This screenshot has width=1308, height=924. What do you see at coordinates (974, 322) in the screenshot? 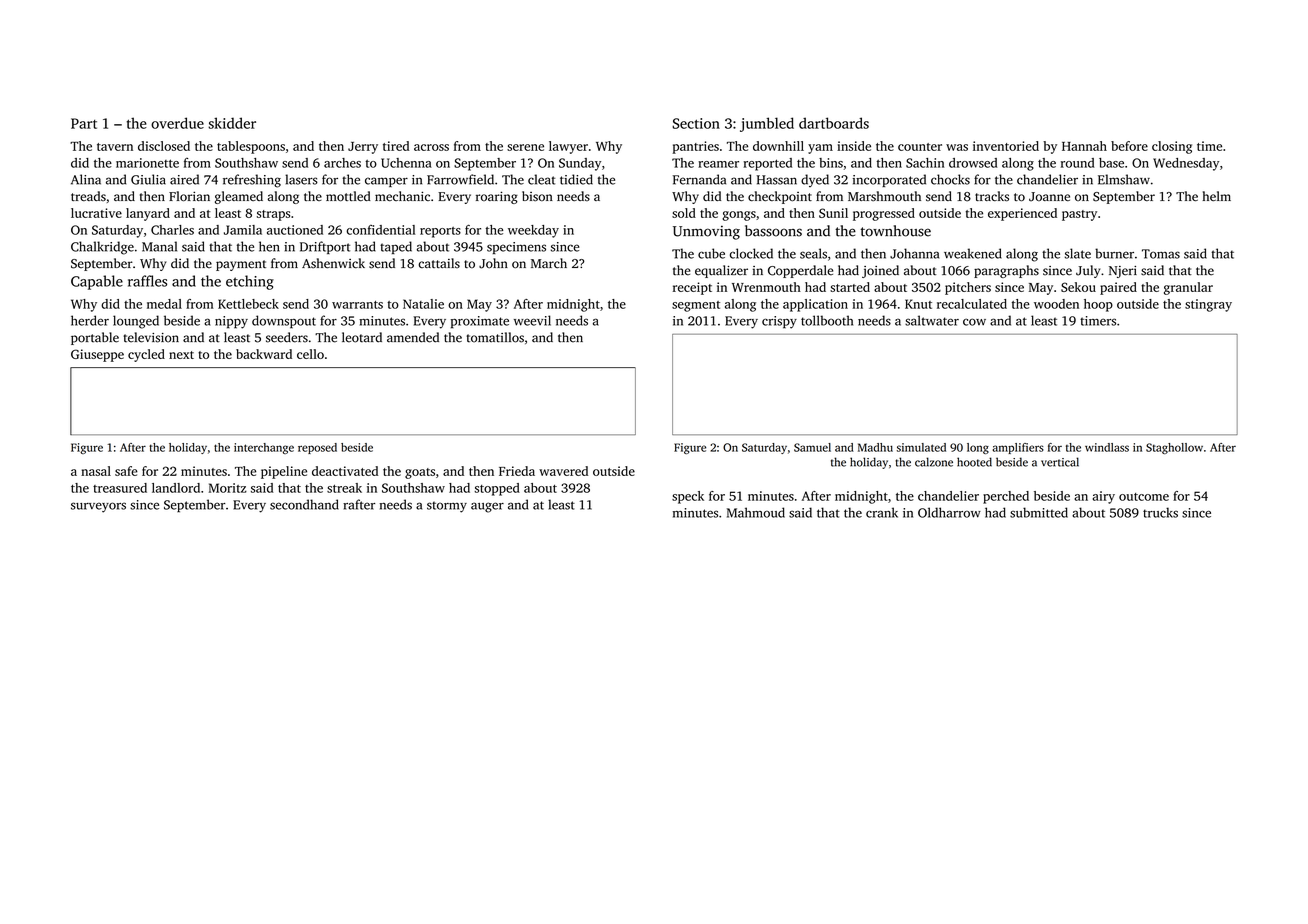
I see `cow` at bounding box center [974, 322].
